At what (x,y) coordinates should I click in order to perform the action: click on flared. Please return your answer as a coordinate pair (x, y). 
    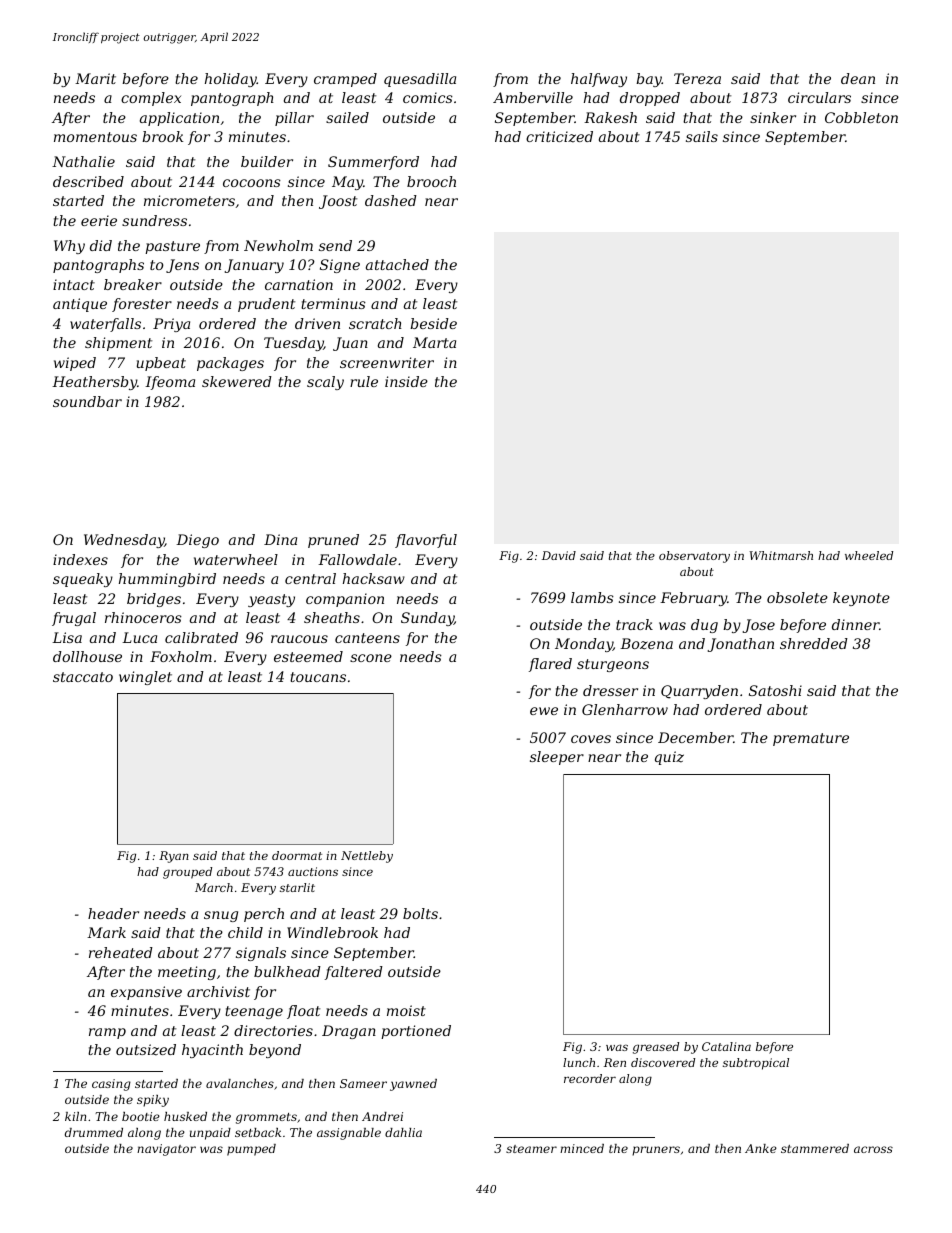
    Looking at the image, I should click on (550, 665).
